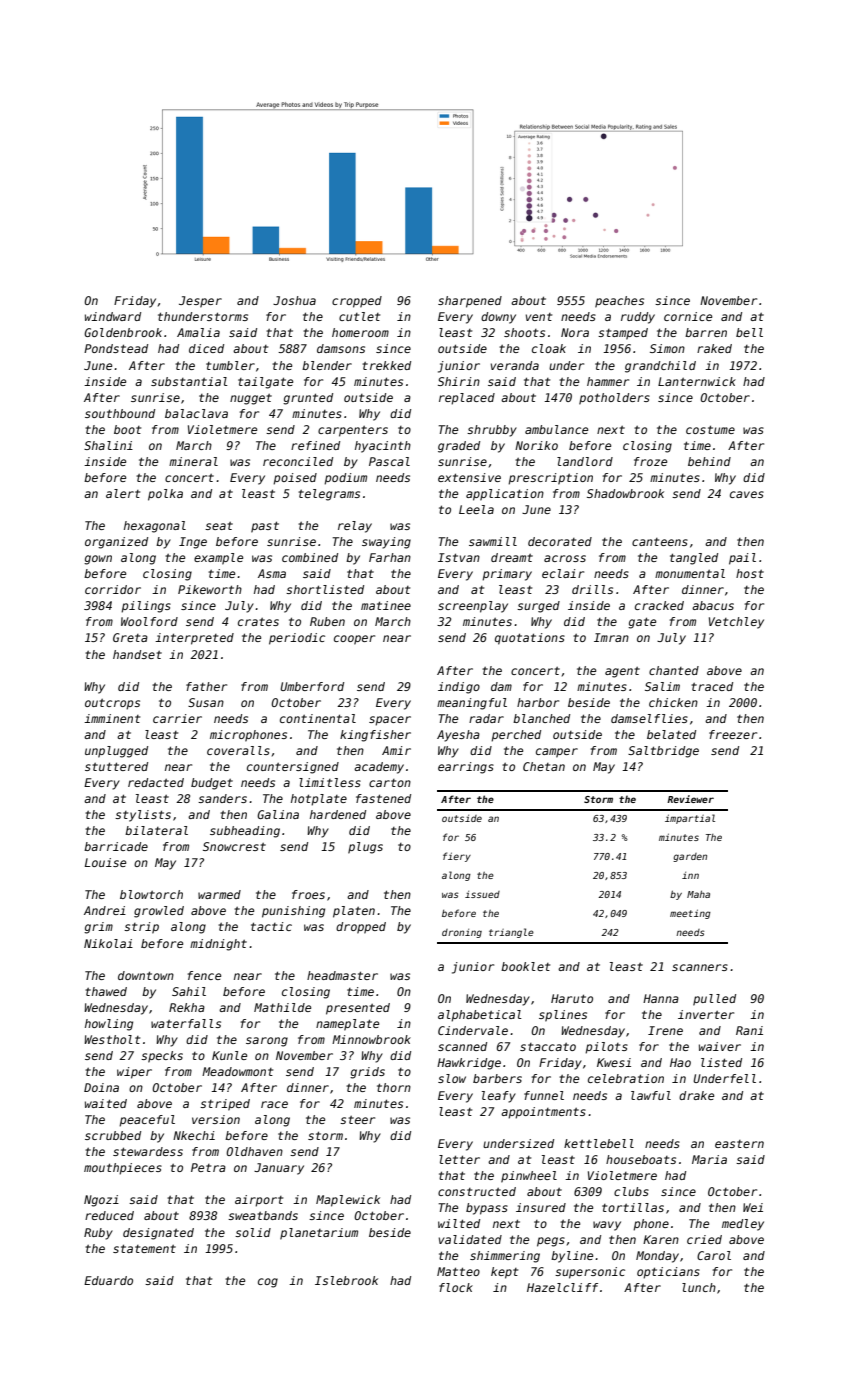  What do you see at coordinates (470, 302) in the screenshot?
I see `sharpened` at bounding box center [470, 302].
